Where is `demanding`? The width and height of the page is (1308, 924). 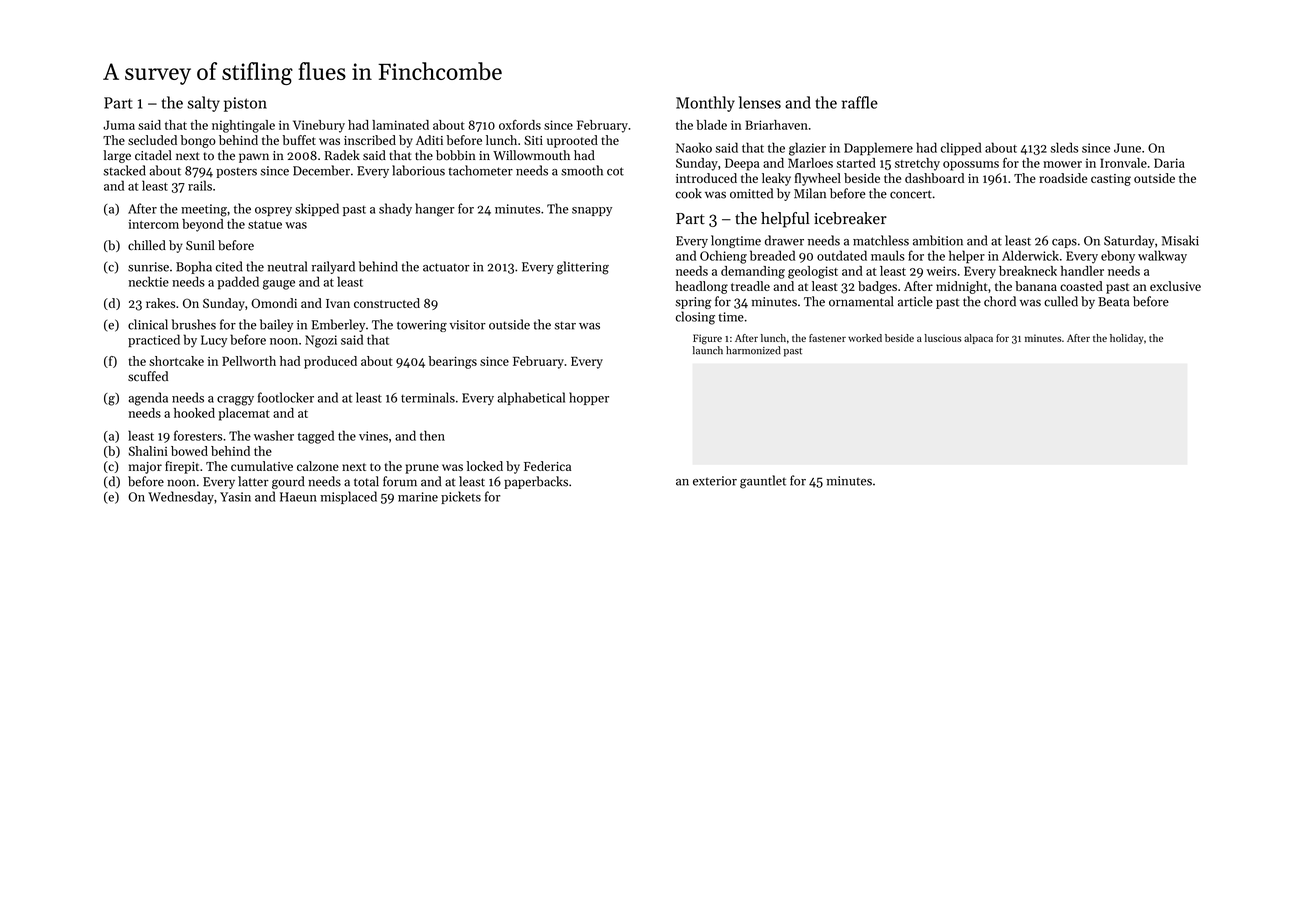 demanding is located at coordinates (753, 272).
